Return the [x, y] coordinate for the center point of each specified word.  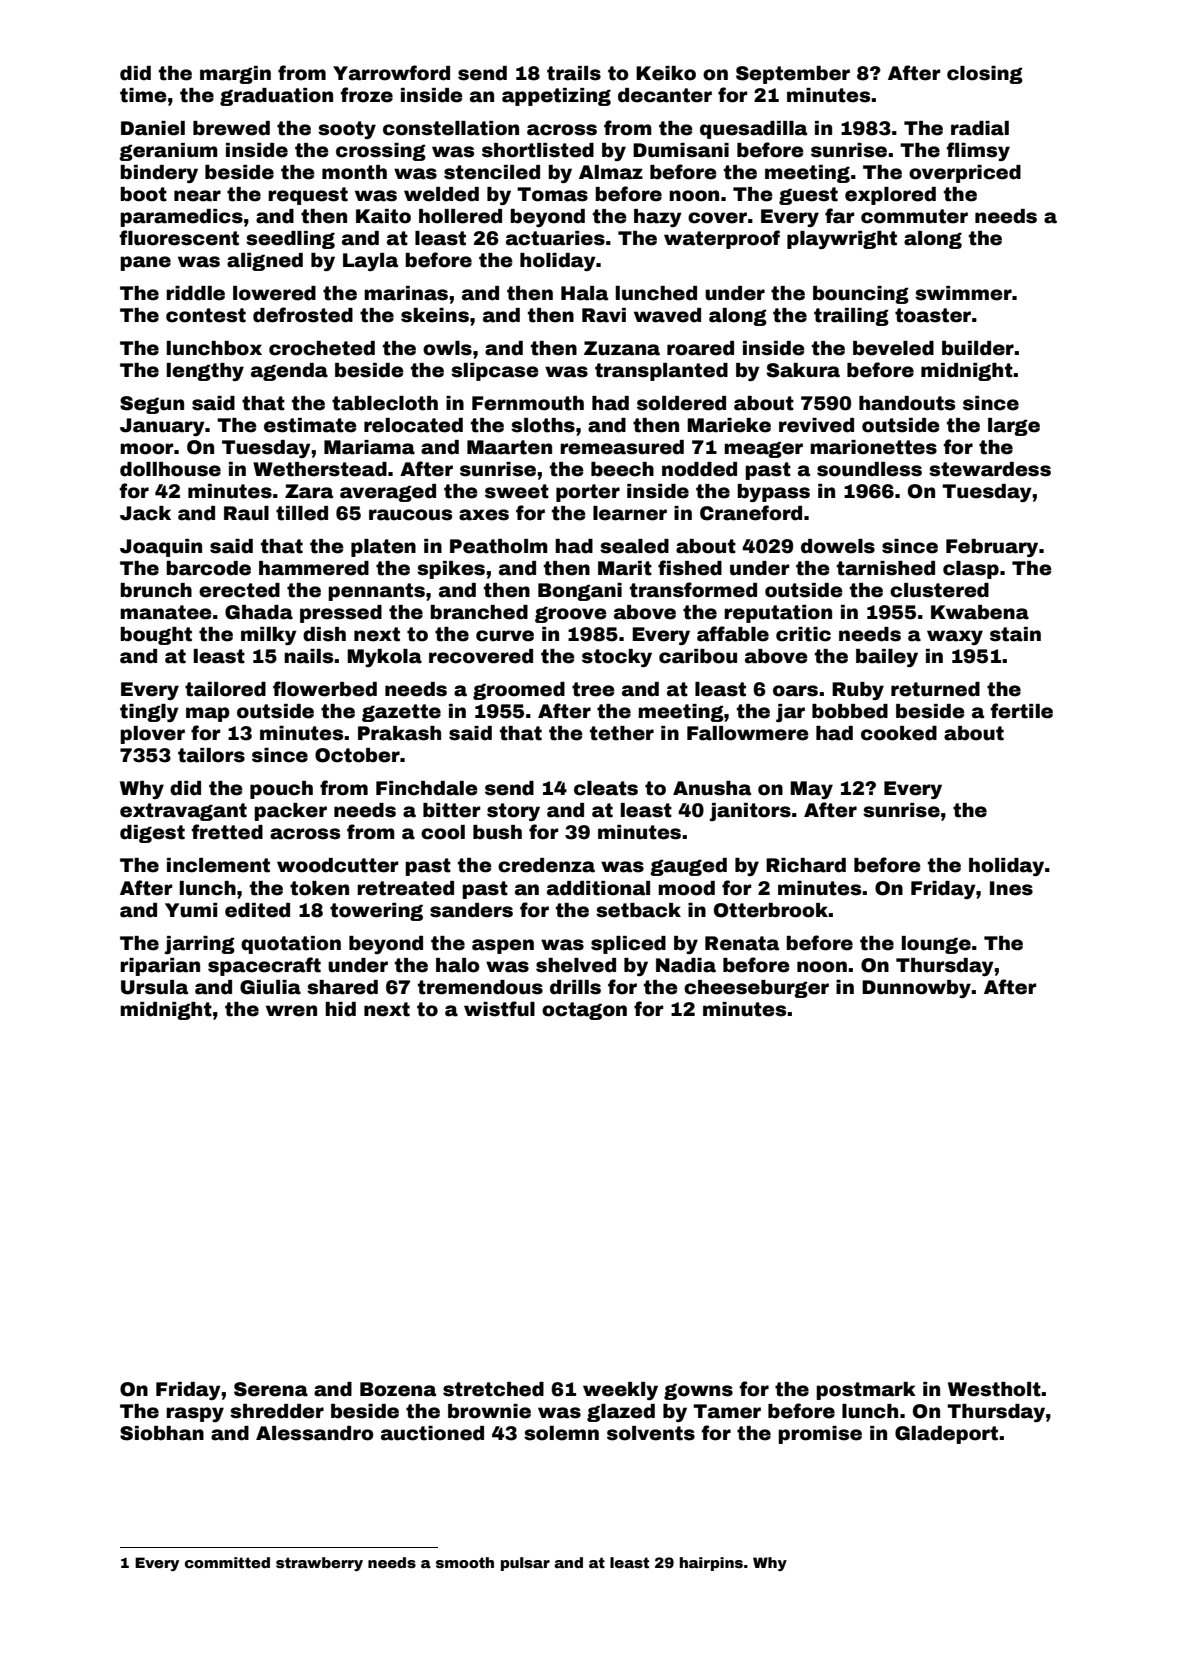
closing [985, 75]
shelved [576, 965]
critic [803, 634]
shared [342, 987]
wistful [499, 1009]
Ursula [154, 987]
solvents [651, 1433]
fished [690, 568]
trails [574, 73]
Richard [806, 865]
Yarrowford [391, 73]
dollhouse [170, 469]
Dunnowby [916, 989]
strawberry [319, 1564]
